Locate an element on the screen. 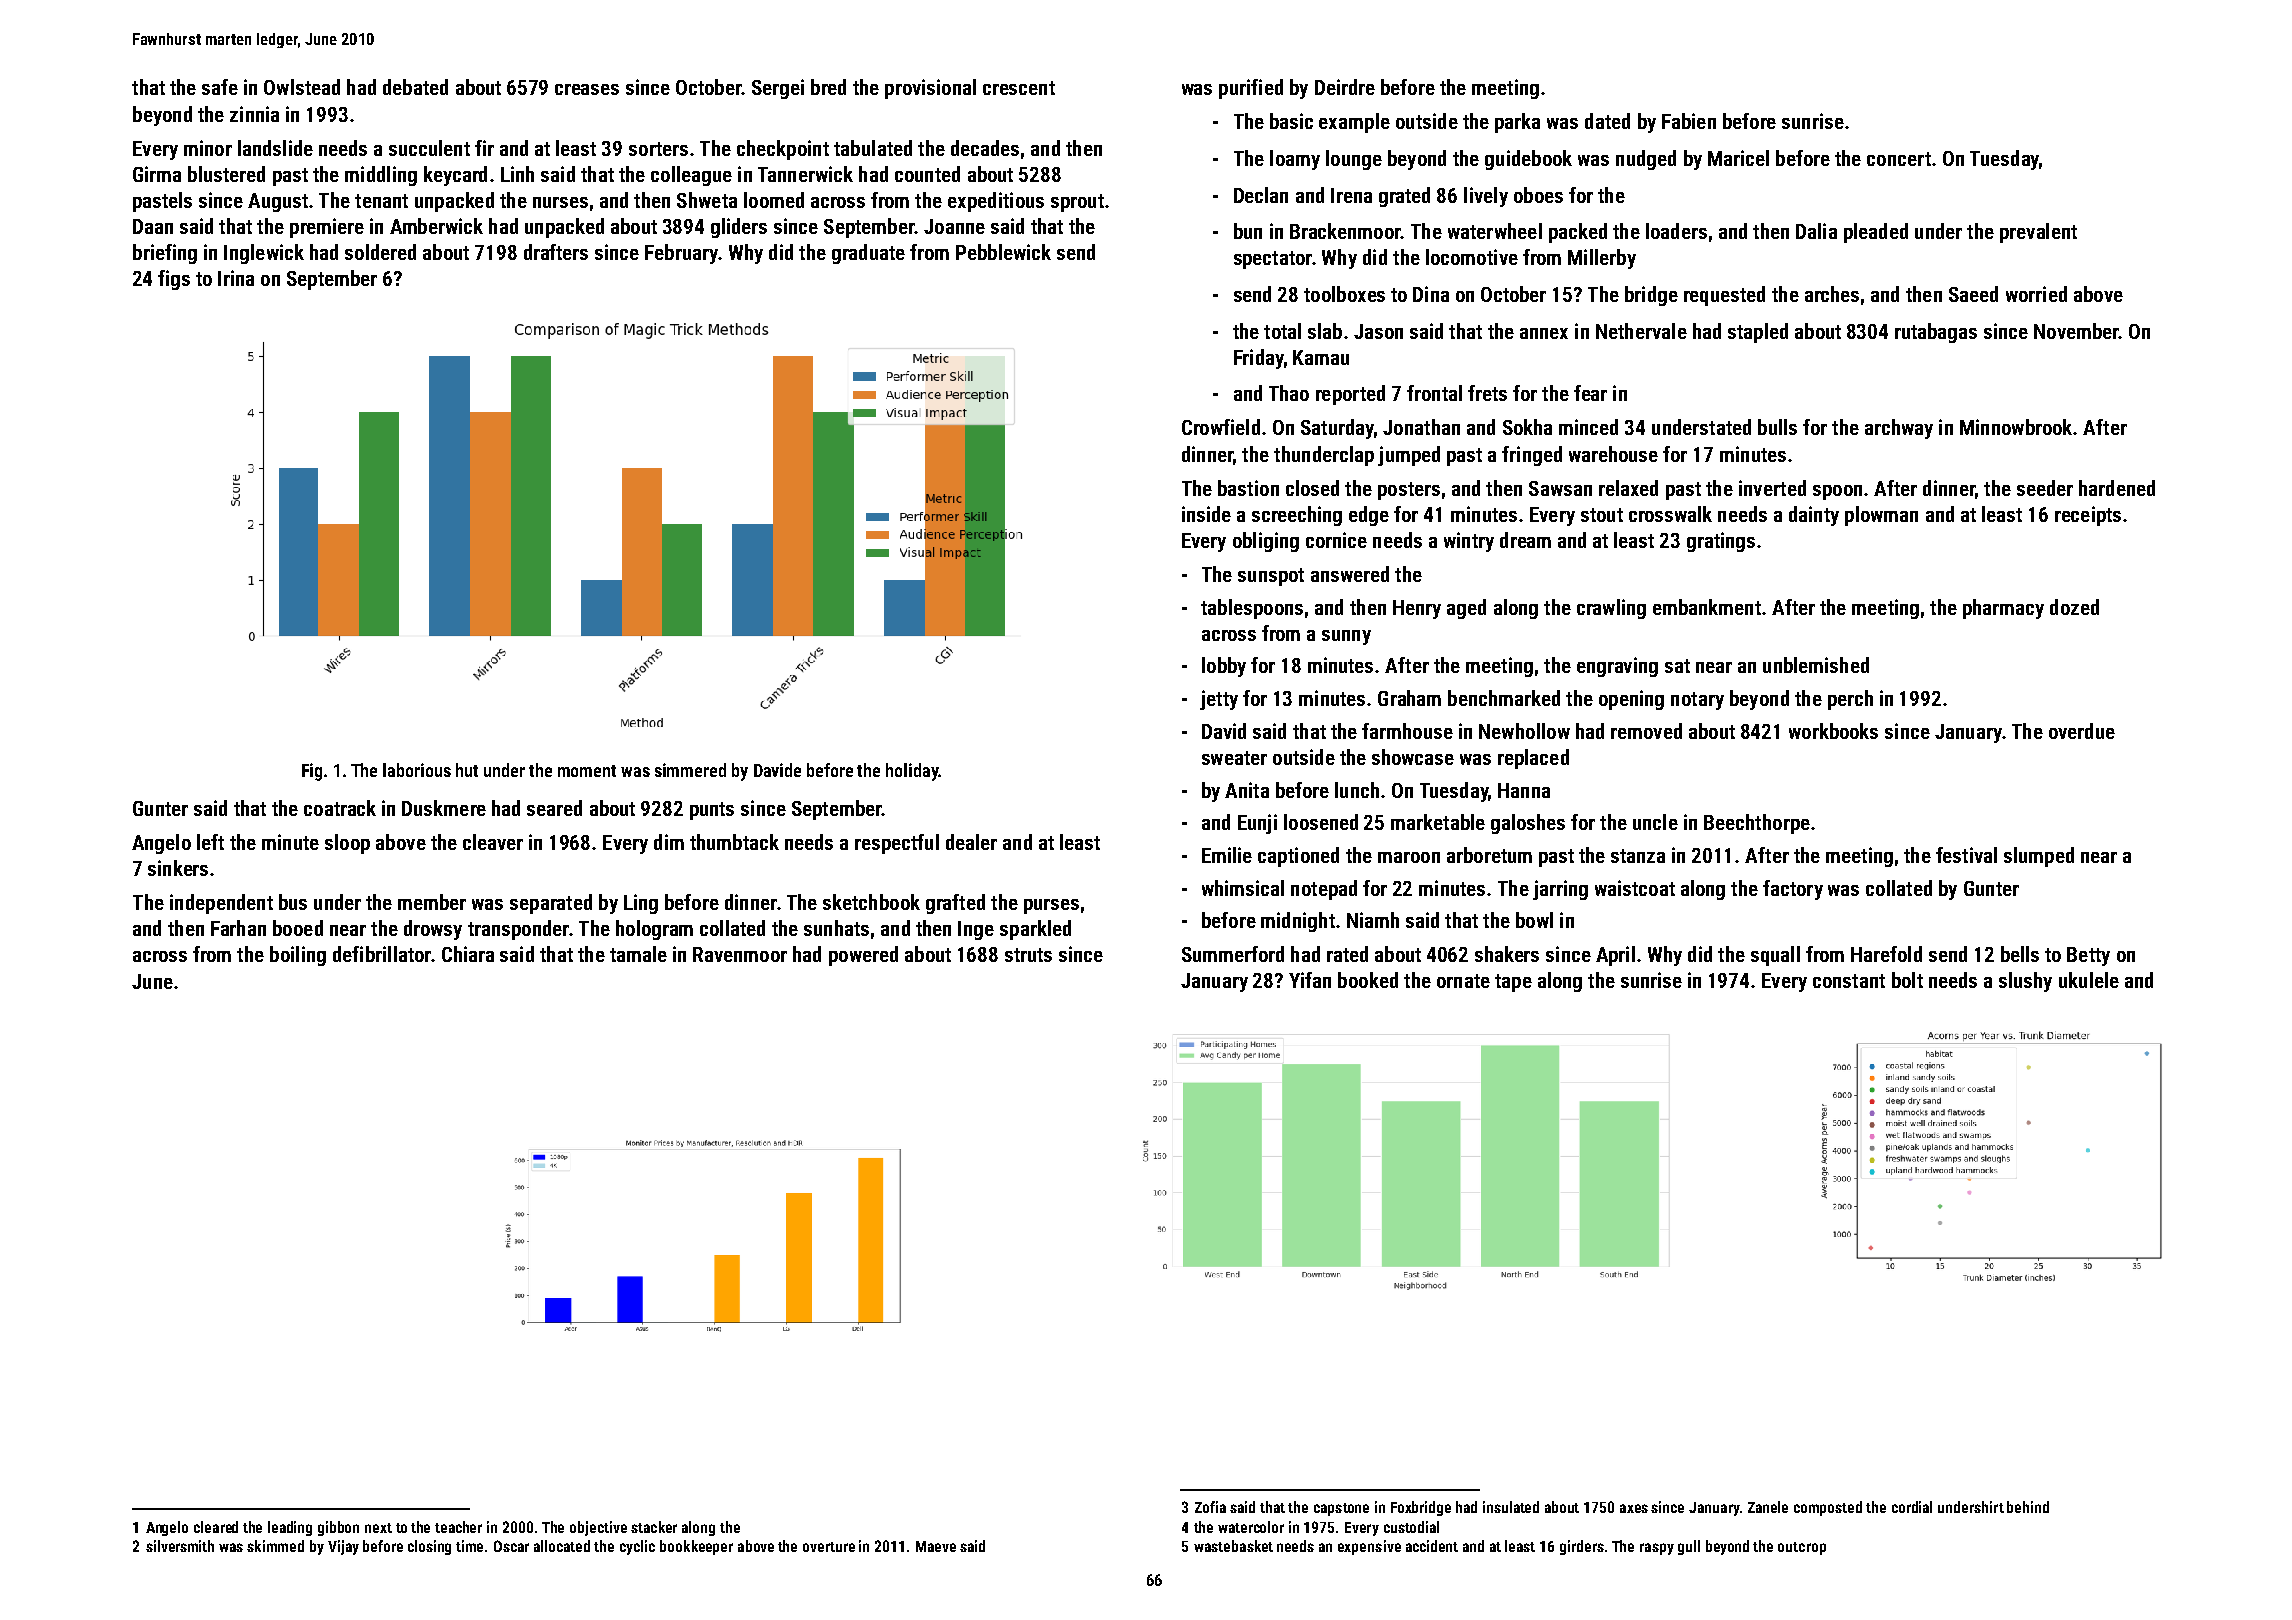 The image size is (2292, 1620). Niamh is located at coordinates (1373, 920).
